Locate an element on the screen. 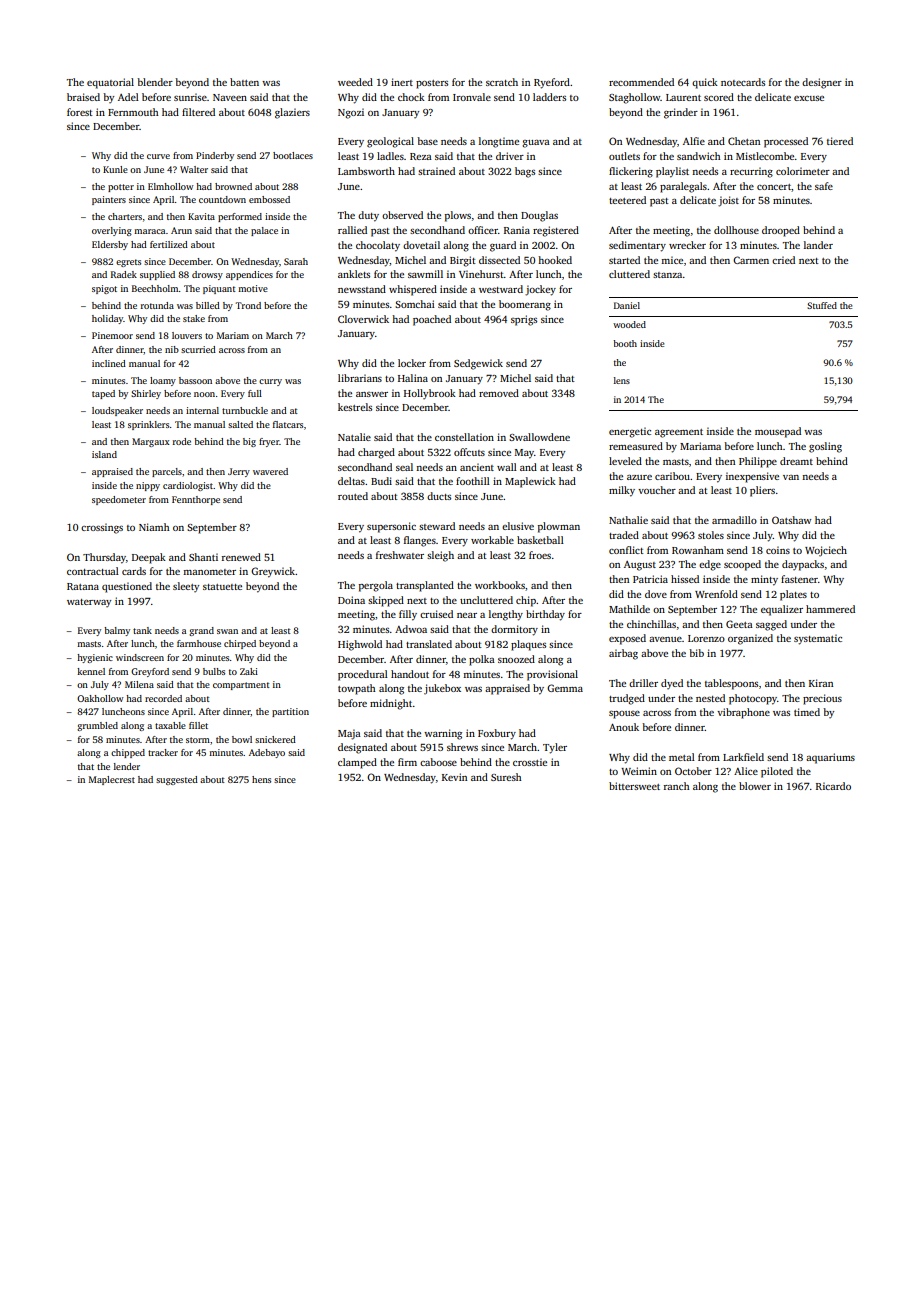 This screenshot has height=1308, width=924. sprinklers is located at coordinates (148, 425).
